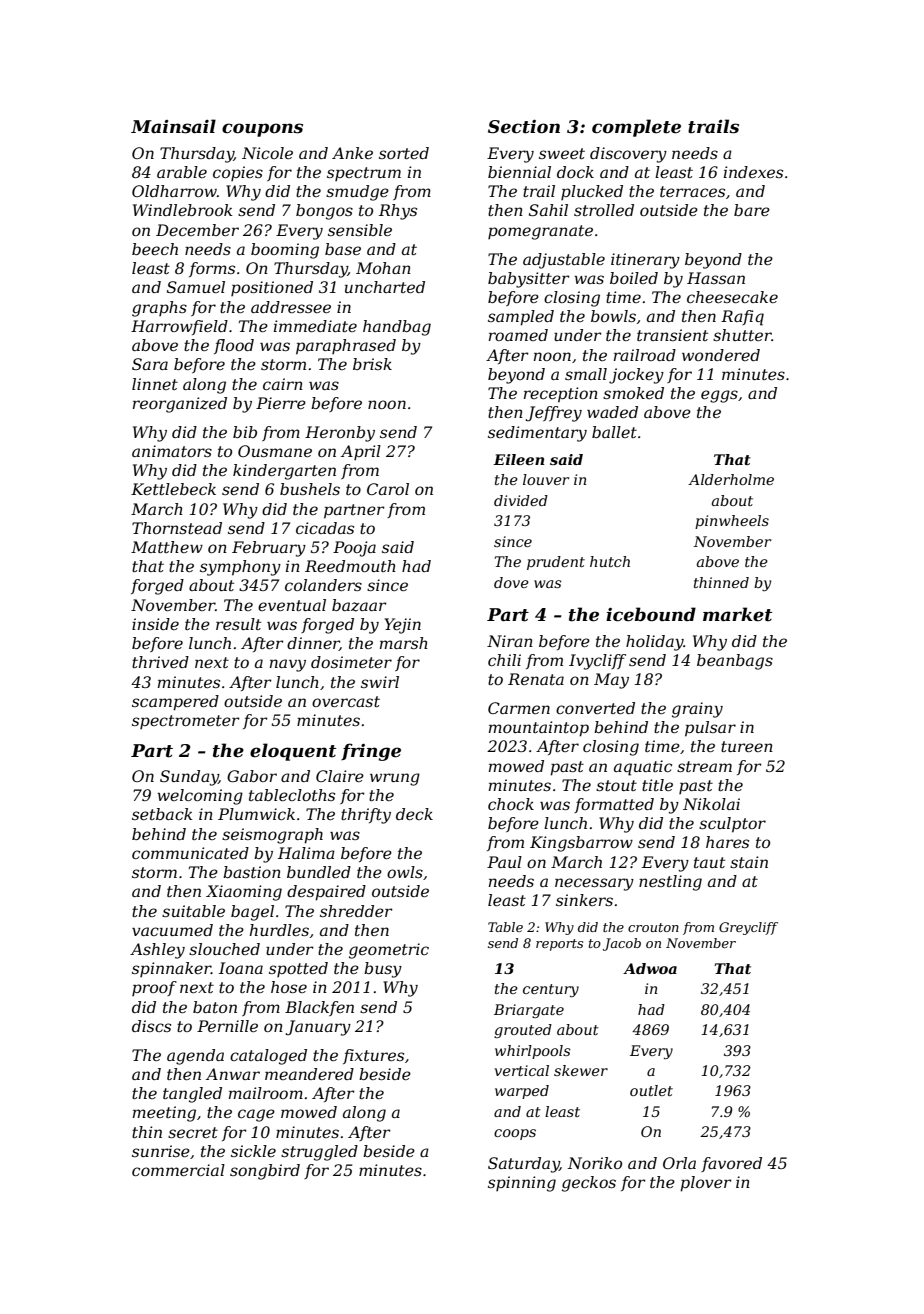  What do you see at coordinates (186, 722) in the document?
I see `spectrometer` at bounding box center [186, 722].
